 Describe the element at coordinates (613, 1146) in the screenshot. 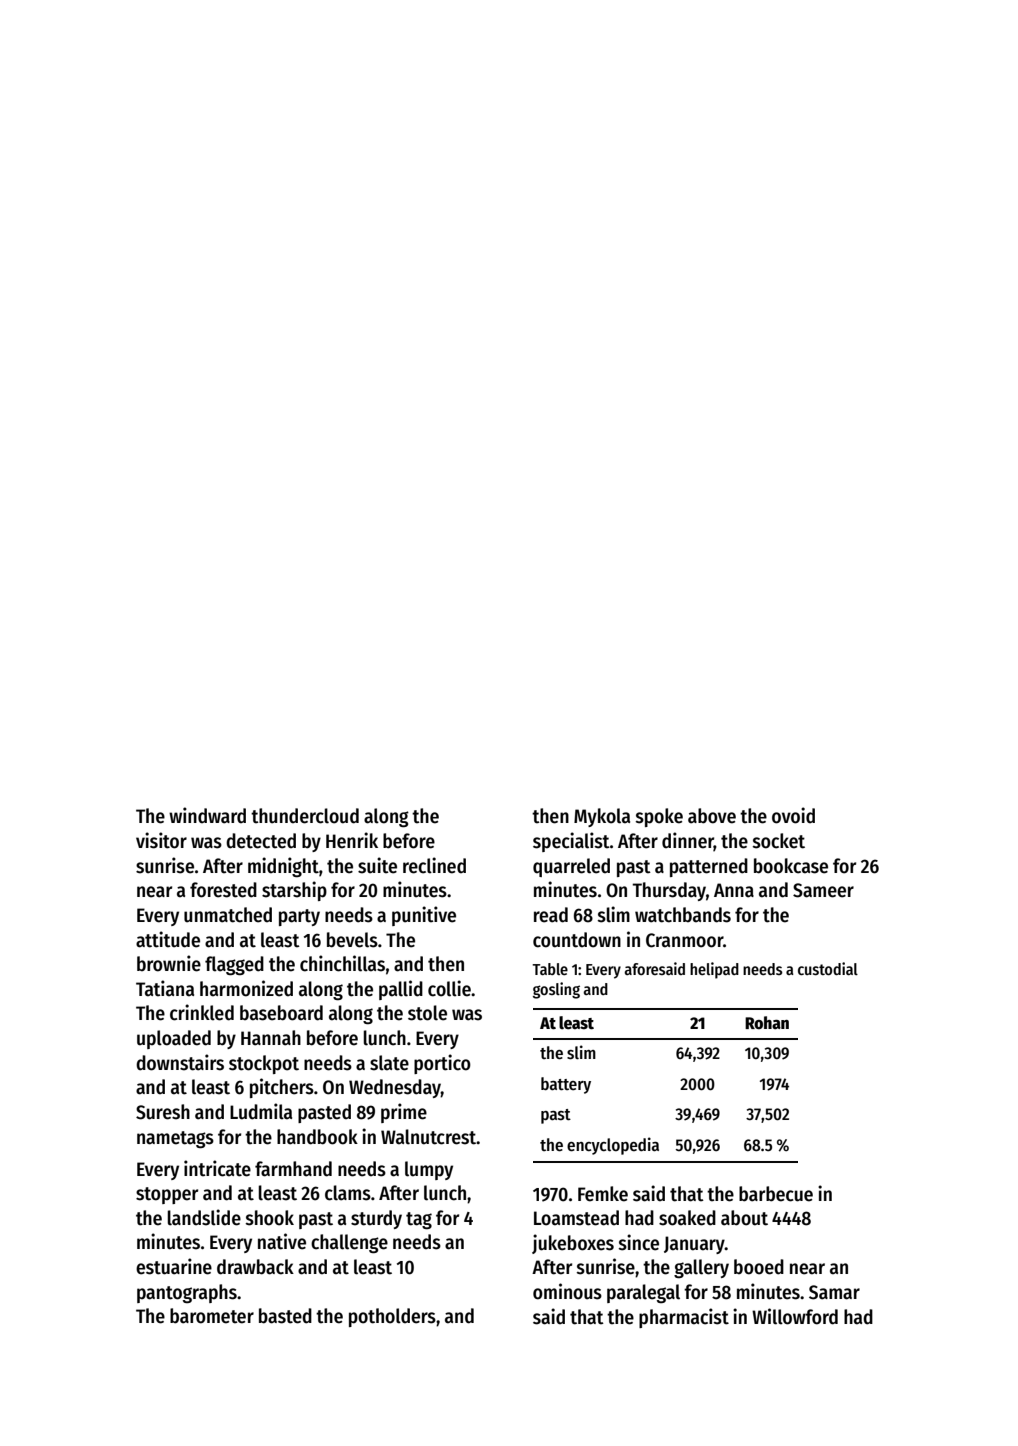

I see `encyclopedia` at that location.
